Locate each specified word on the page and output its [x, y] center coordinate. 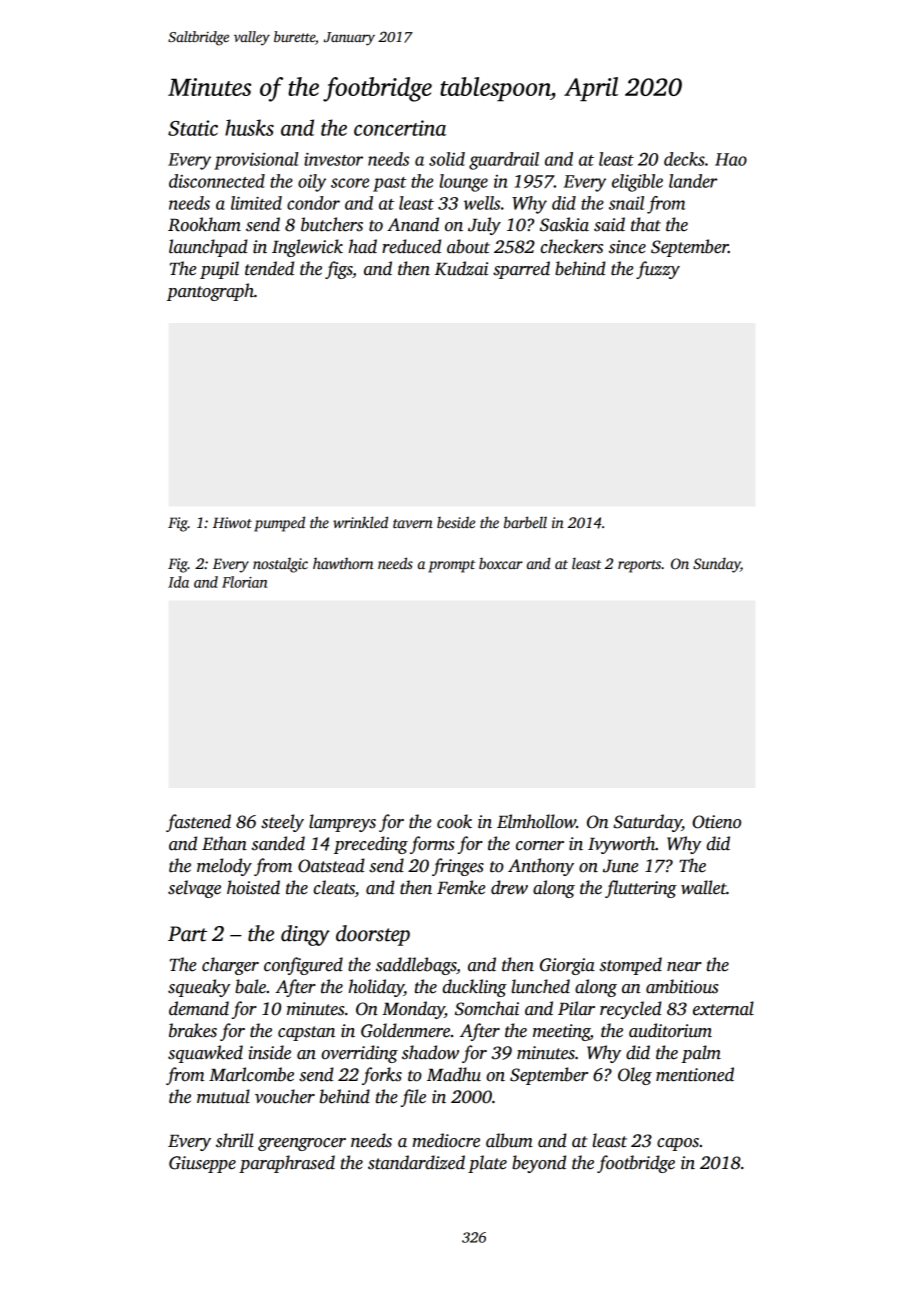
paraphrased [287, 1164]
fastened [198, 823]
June [620, 866]
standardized [416, 1162]
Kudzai [461, 268]
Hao [731, 159]
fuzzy [658, 270]
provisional [256, 161]
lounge [463, 183]
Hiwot [232, 522]
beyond [539, 1164]
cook [454, 821]
